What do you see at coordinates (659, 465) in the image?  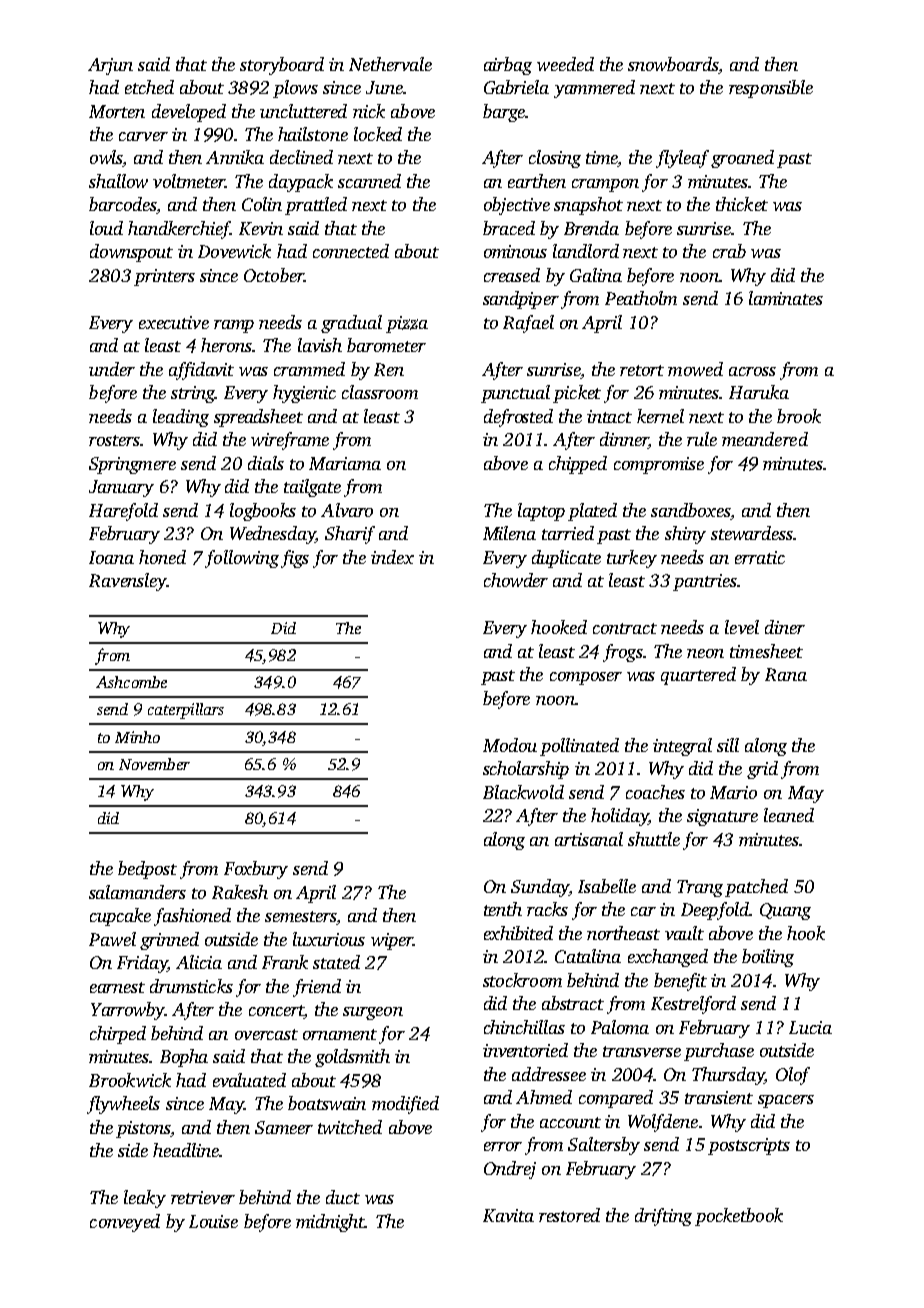 I see `compromise` at bounding box center [659, 465].
